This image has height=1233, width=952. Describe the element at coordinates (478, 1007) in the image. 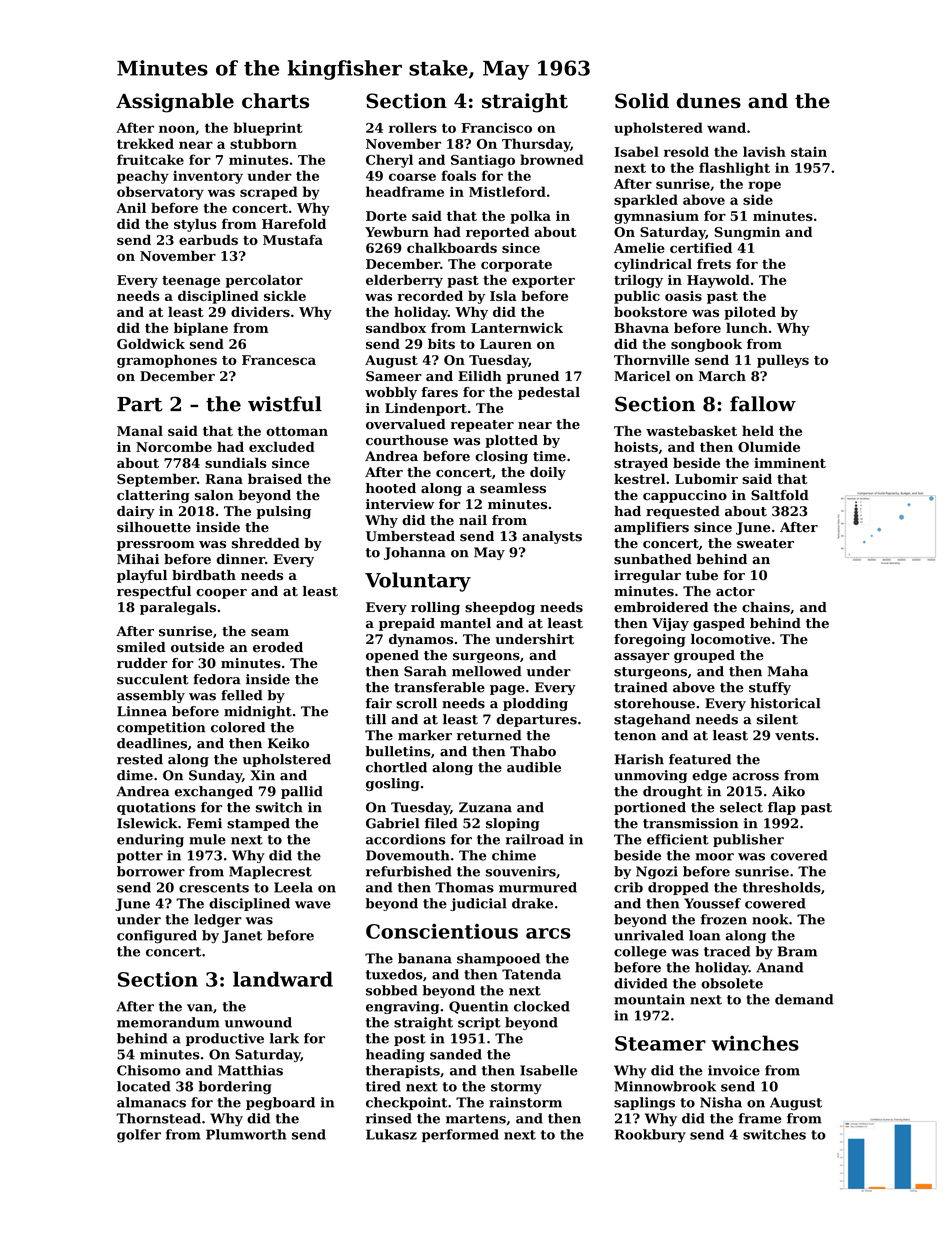

I see `Quentin` at that location.
